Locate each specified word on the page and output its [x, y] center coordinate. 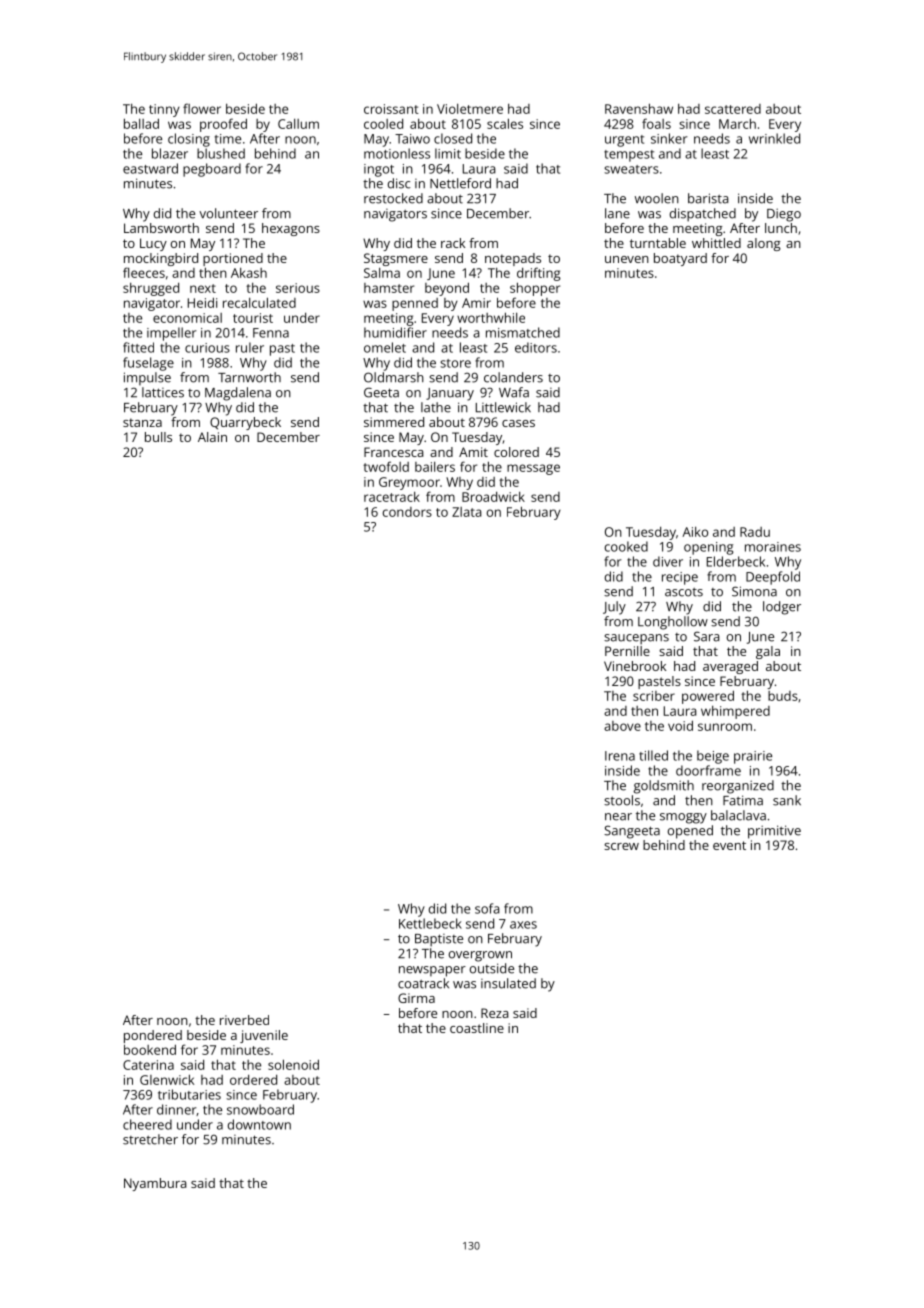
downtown [259, 1124]
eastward [150, 168]
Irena [620, 756]
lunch [781, 228]
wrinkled [774, 138]
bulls [158, 437]
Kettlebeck [430, 923]
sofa [487, 908]
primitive [774, 832]
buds [783, 696]
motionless [397, 153]
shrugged [151, 289]
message [533, 469]
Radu [755, 532]
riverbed [244, 1020]
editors [536, 347]
